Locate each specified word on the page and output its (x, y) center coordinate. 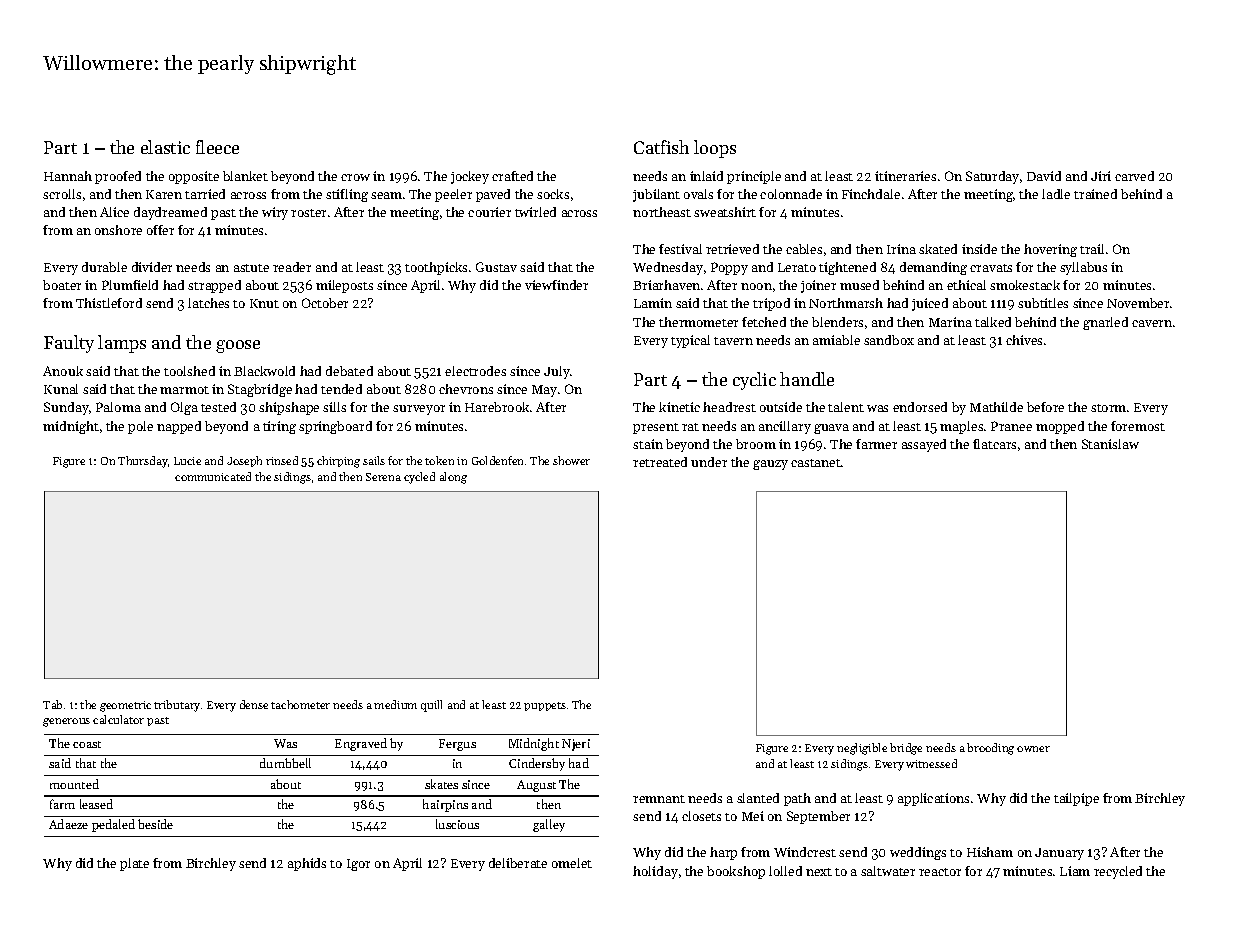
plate (134, 864)
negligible (862, 749)
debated (349, 371)
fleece (217, 147)
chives (1024, 340)
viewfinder (556, 285)
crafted (512, 176)
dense (254, 704)
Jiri (1101, 176)
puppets (545, 706)
